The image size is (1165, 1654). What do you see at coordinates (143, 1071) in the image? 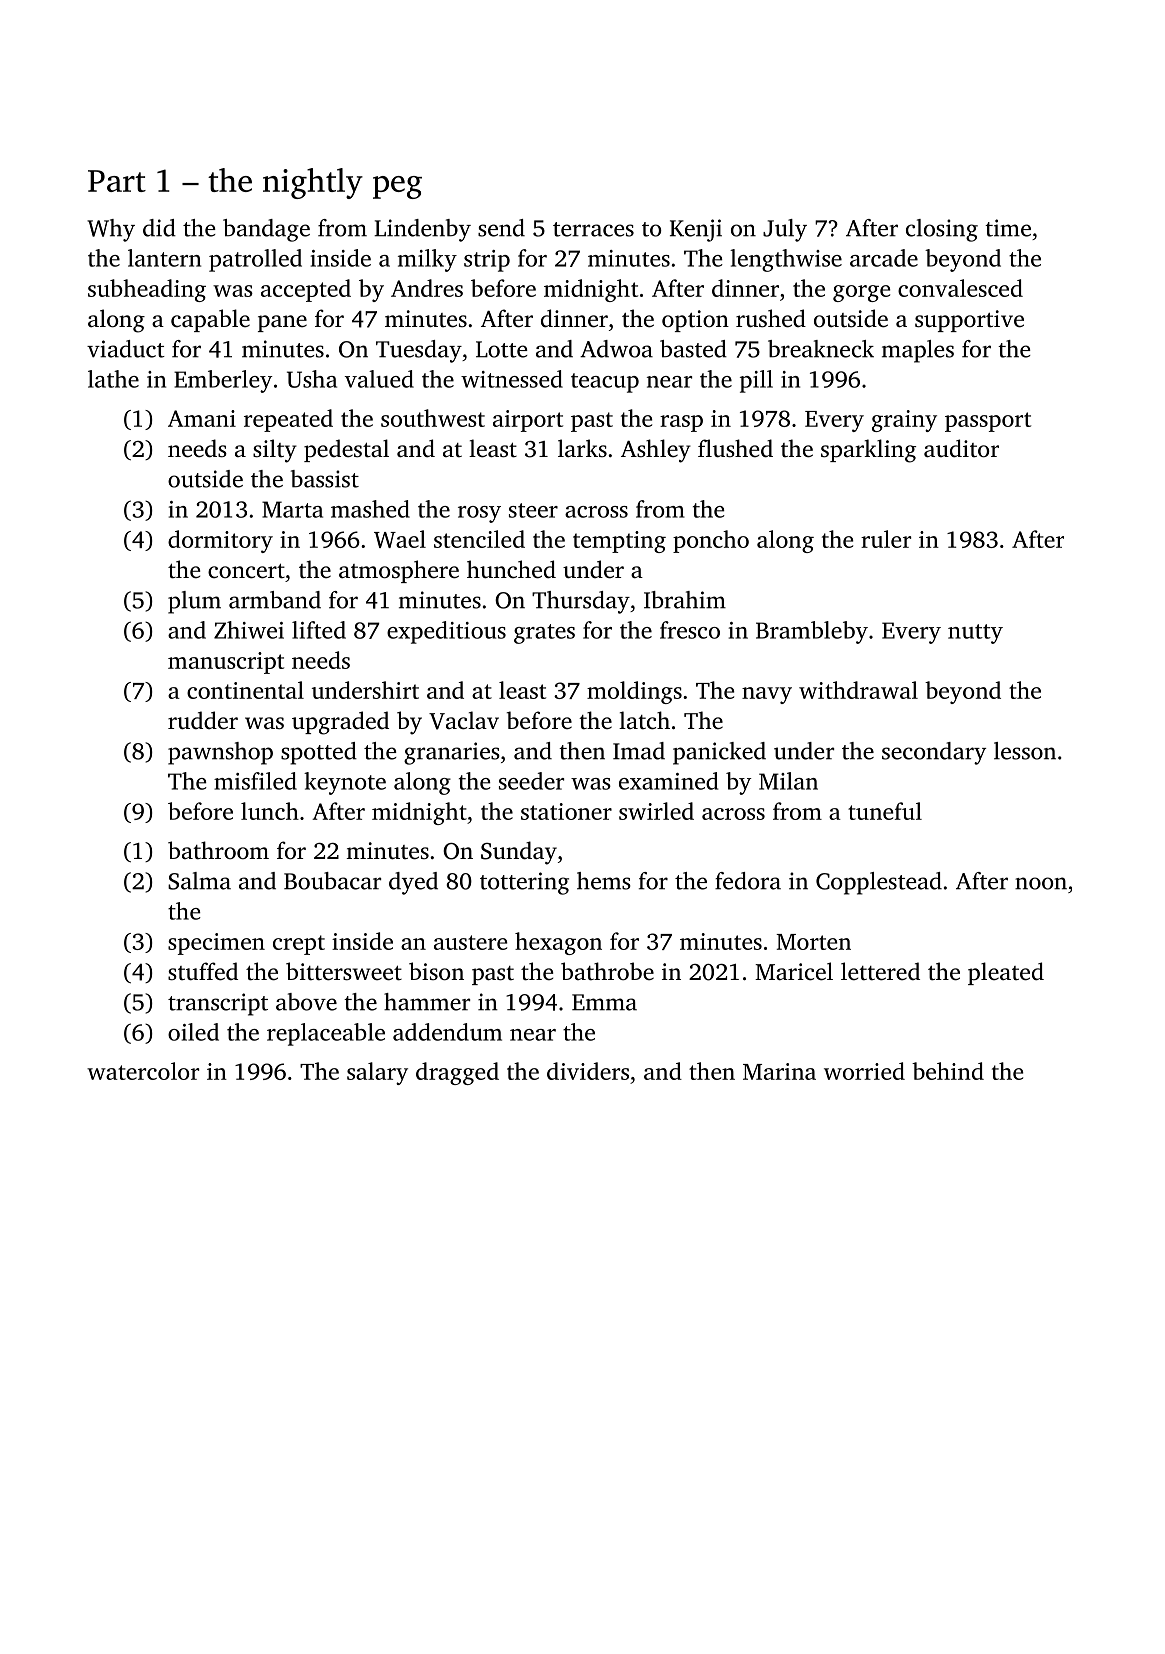
I see `watercolor` at bounding box center [143, 1071].
